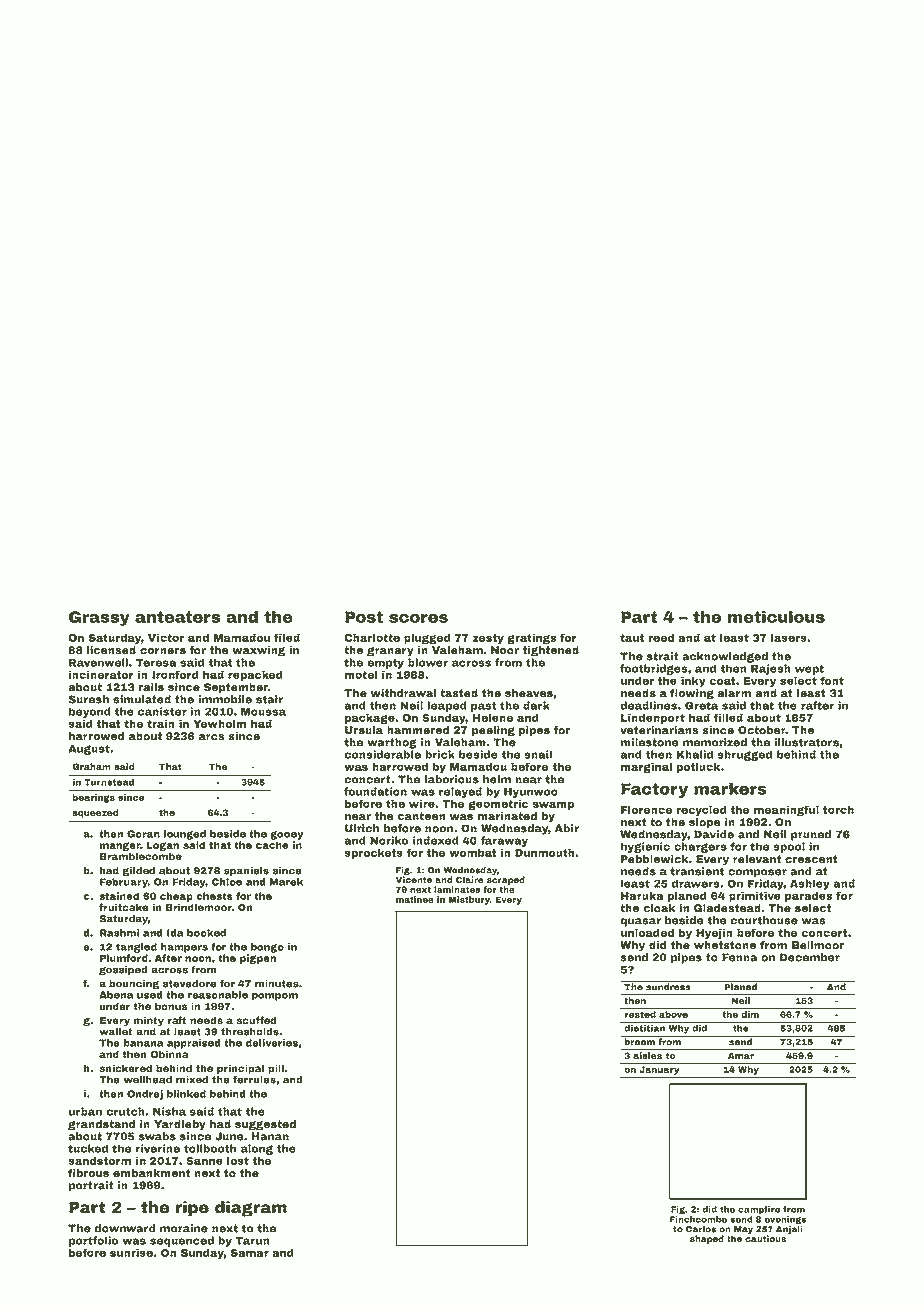  I want to click on gossiped, so click(123, 971).
